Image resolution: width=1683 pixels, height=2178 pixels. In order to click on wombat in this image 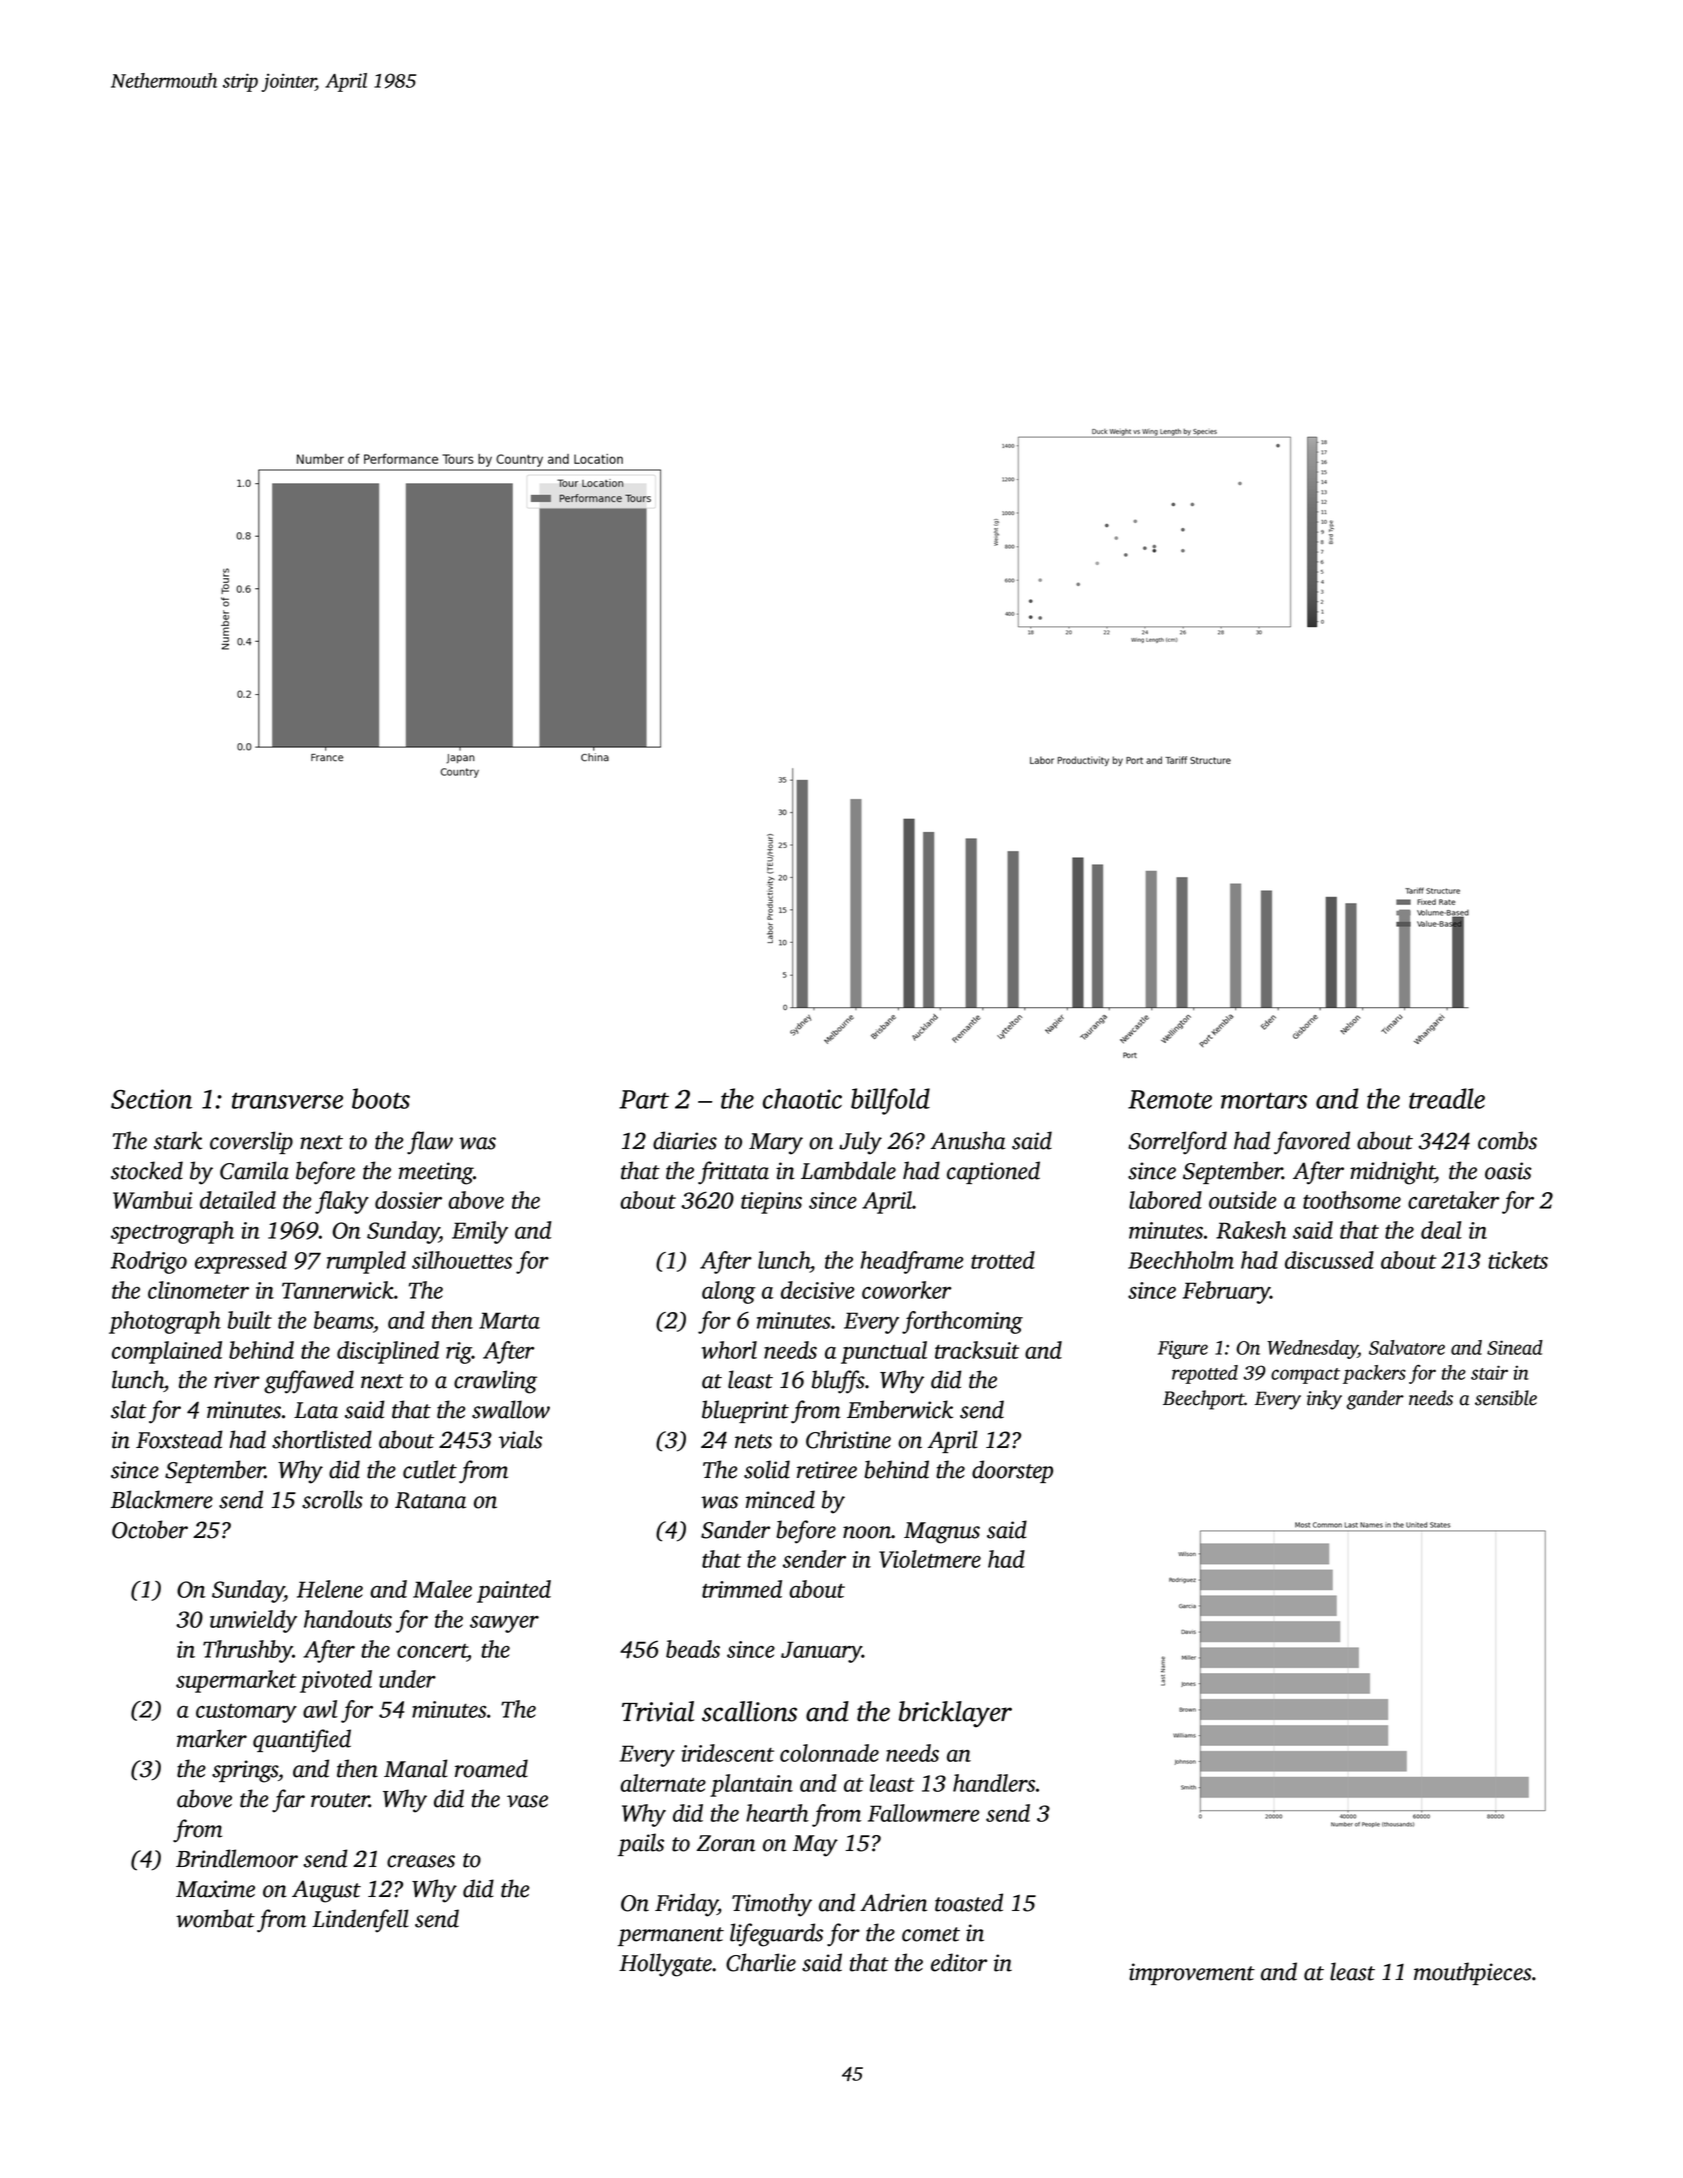, I will do `click(215, 1918)`.
